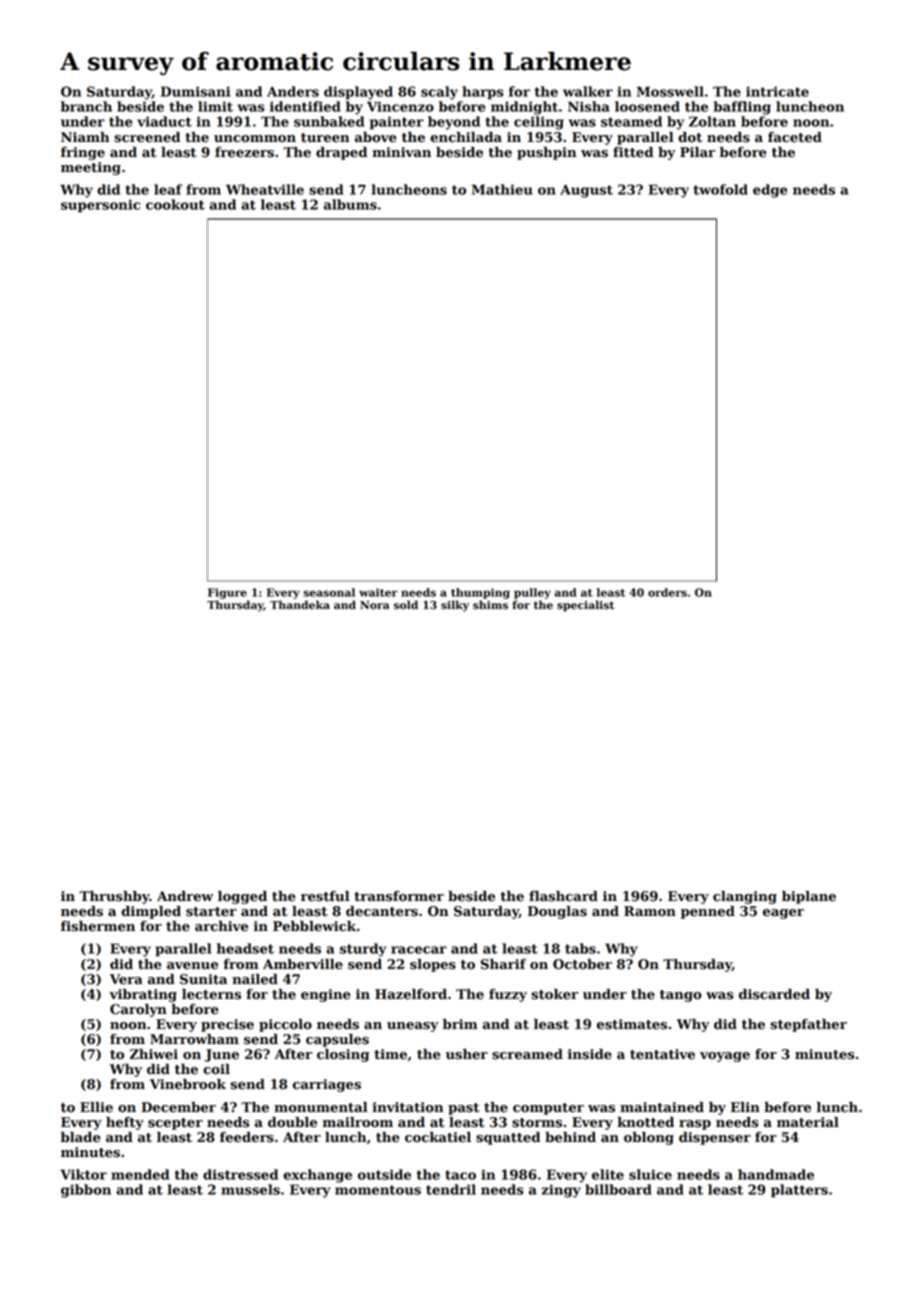 The width and height of the image is (924, 1308). Describe the element at coordinates (250, 1189) in the image. I see `mussels` at that location.
